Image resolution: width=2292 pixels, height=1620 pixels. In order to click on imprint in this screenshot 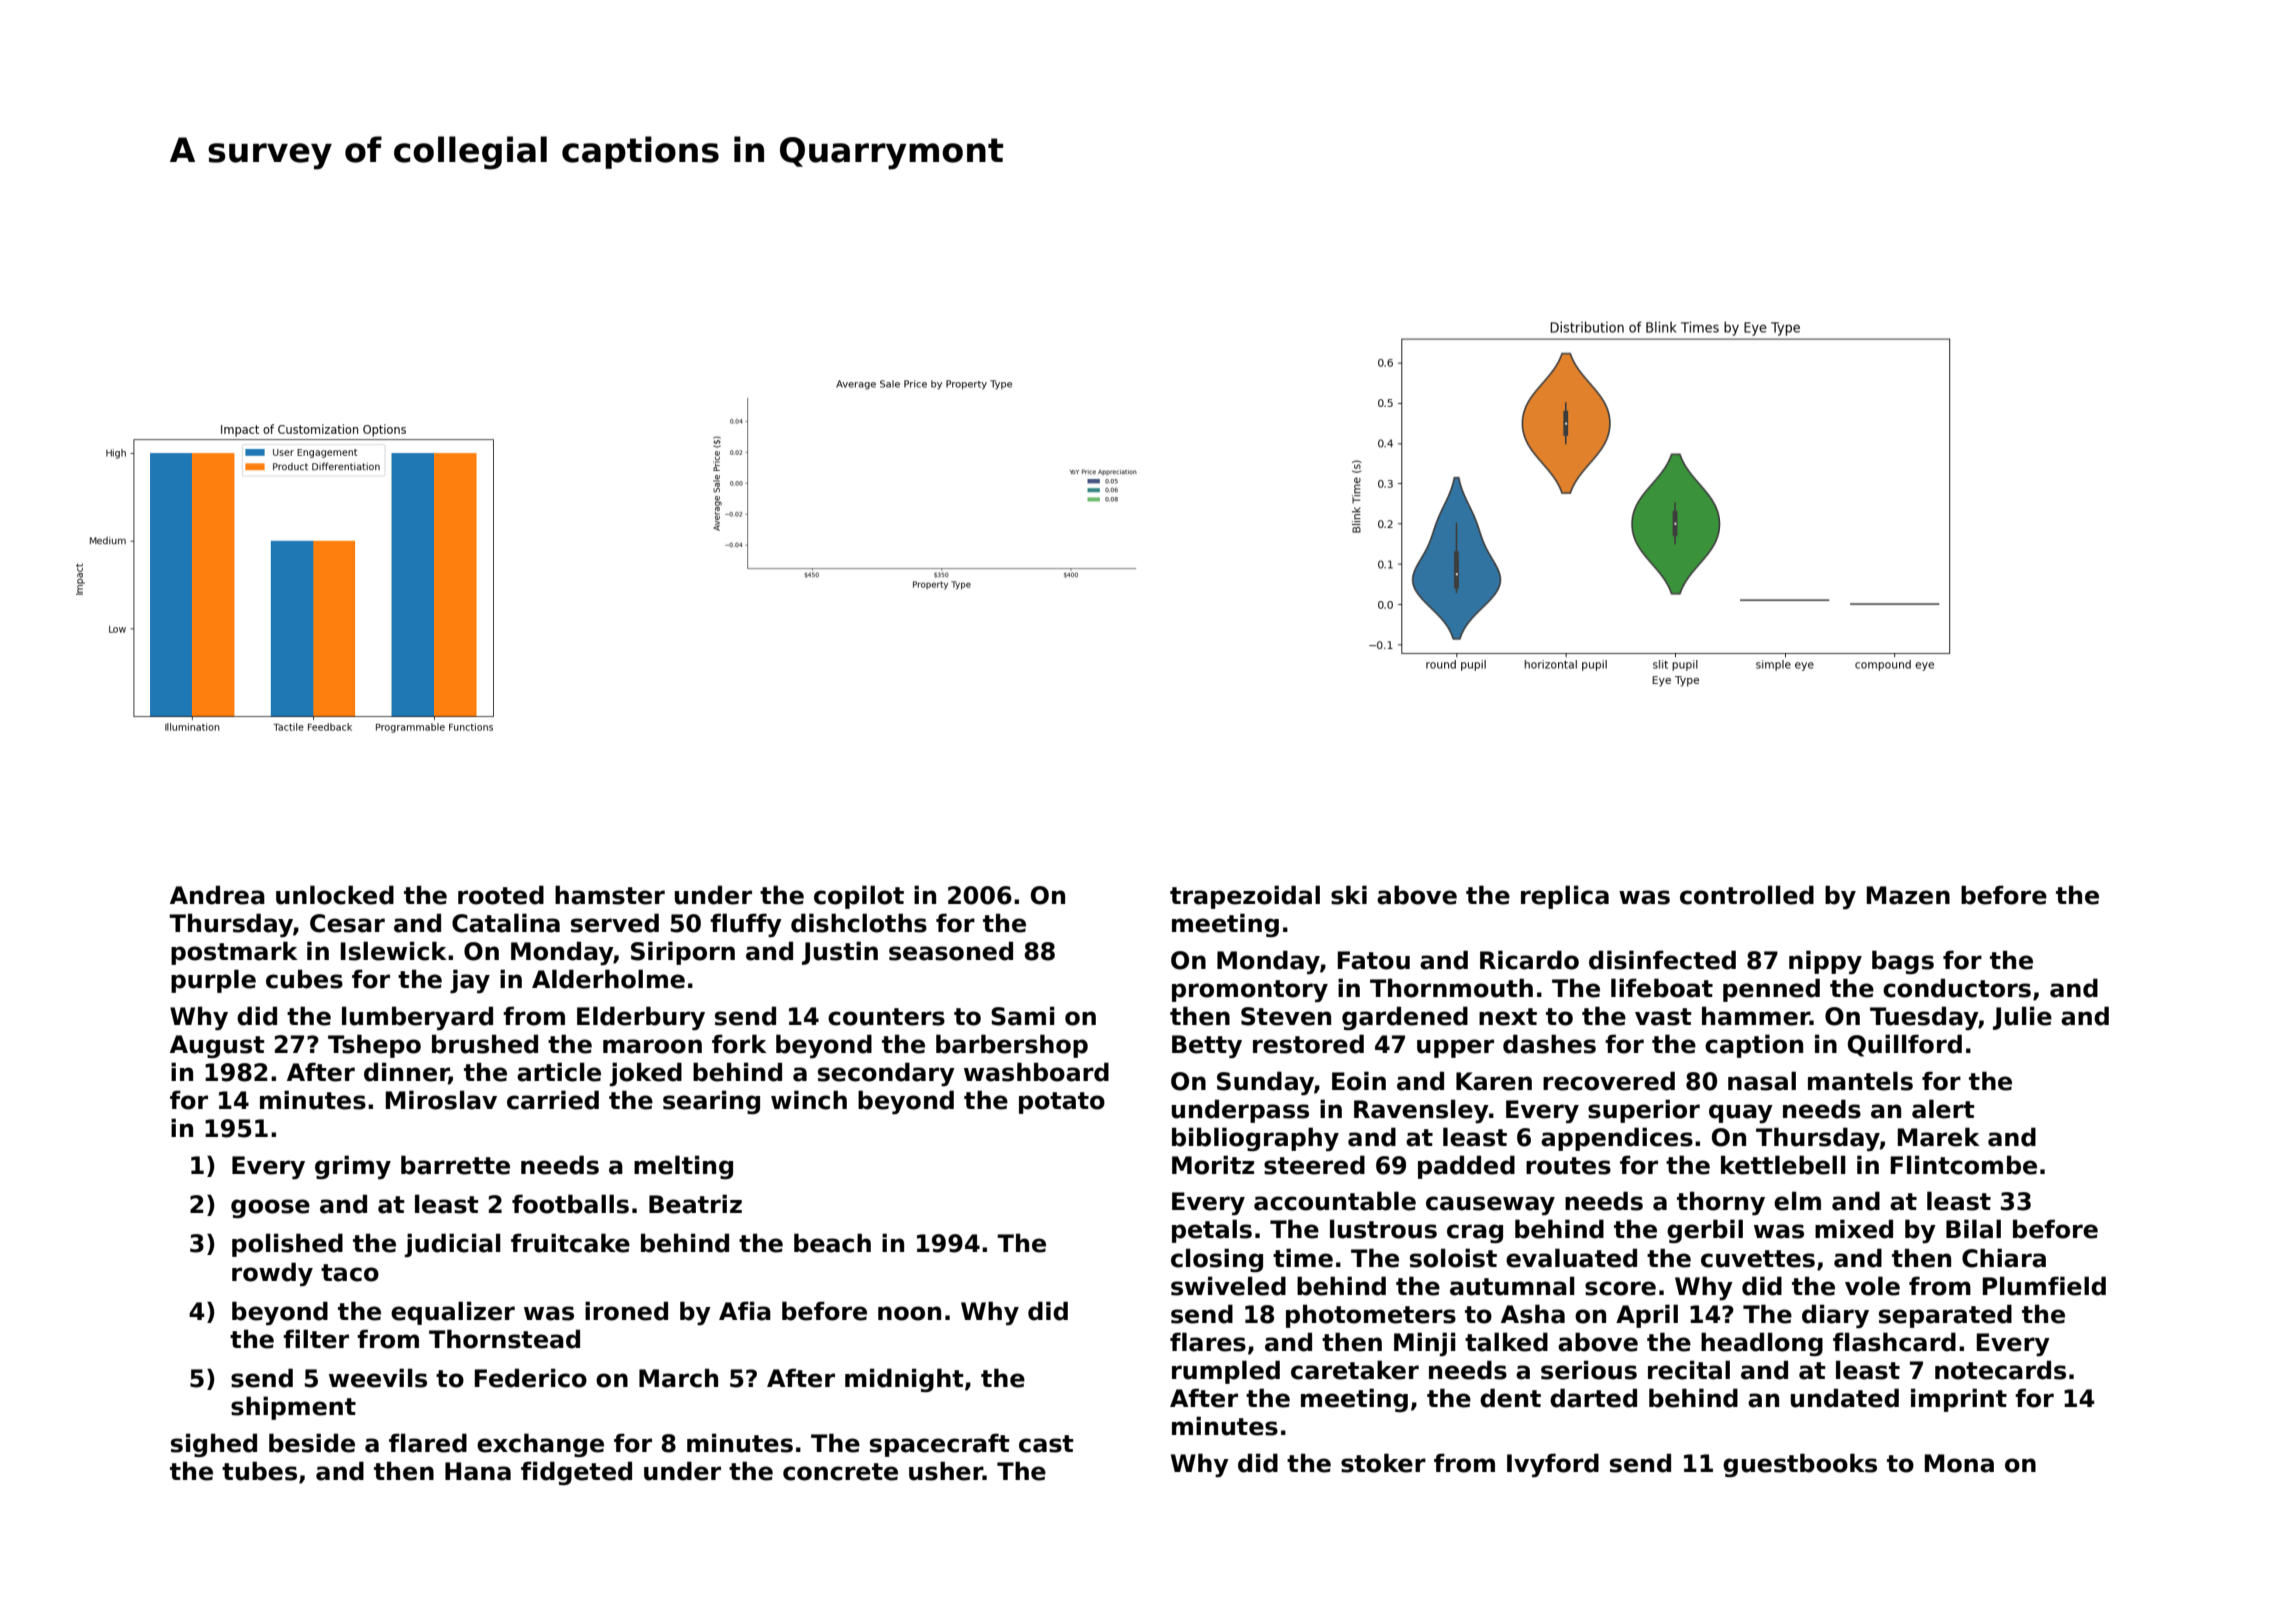, I will do `click(1959, 1400)`.
